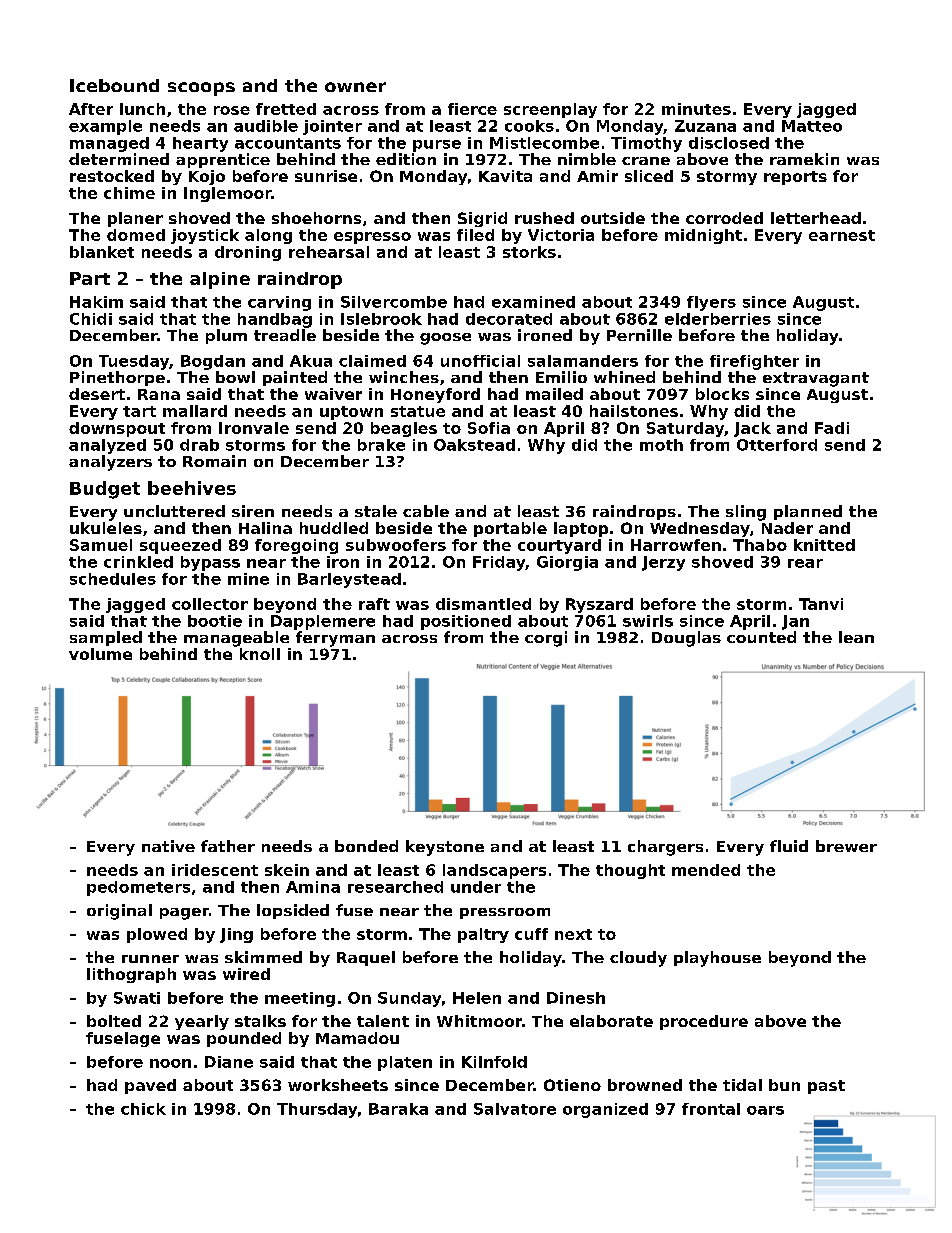 This screenshot has width=952, height=1233. I want to click on paved, so click(150, 1086).
